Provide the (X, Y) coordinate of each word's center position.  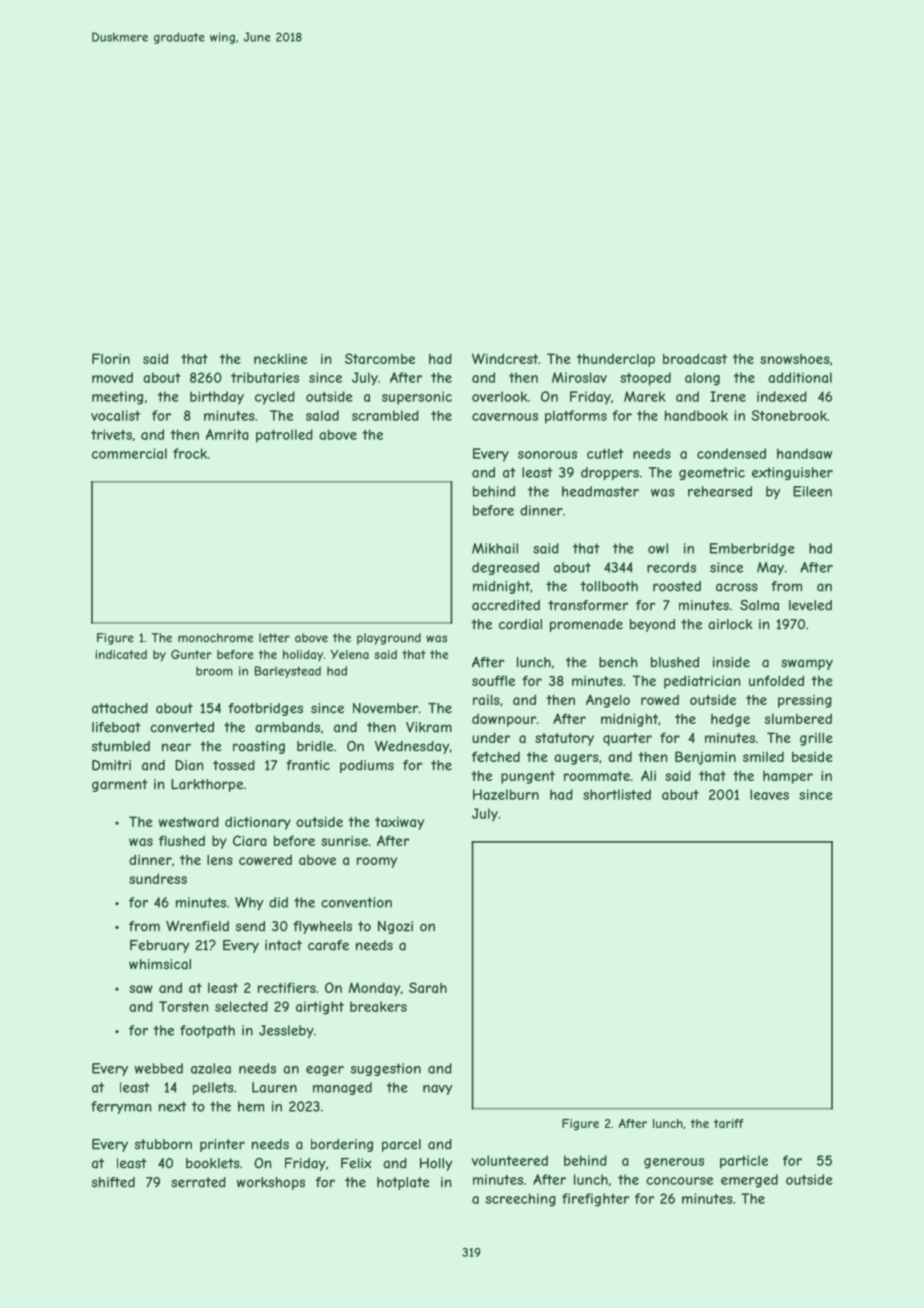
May (770, 568)
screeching (521, 1200)
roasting (259, 747)
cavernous (505, 417)
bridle (315, 746)
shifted (113, 1182)
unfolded (776, 680)
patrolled (284, 436)
